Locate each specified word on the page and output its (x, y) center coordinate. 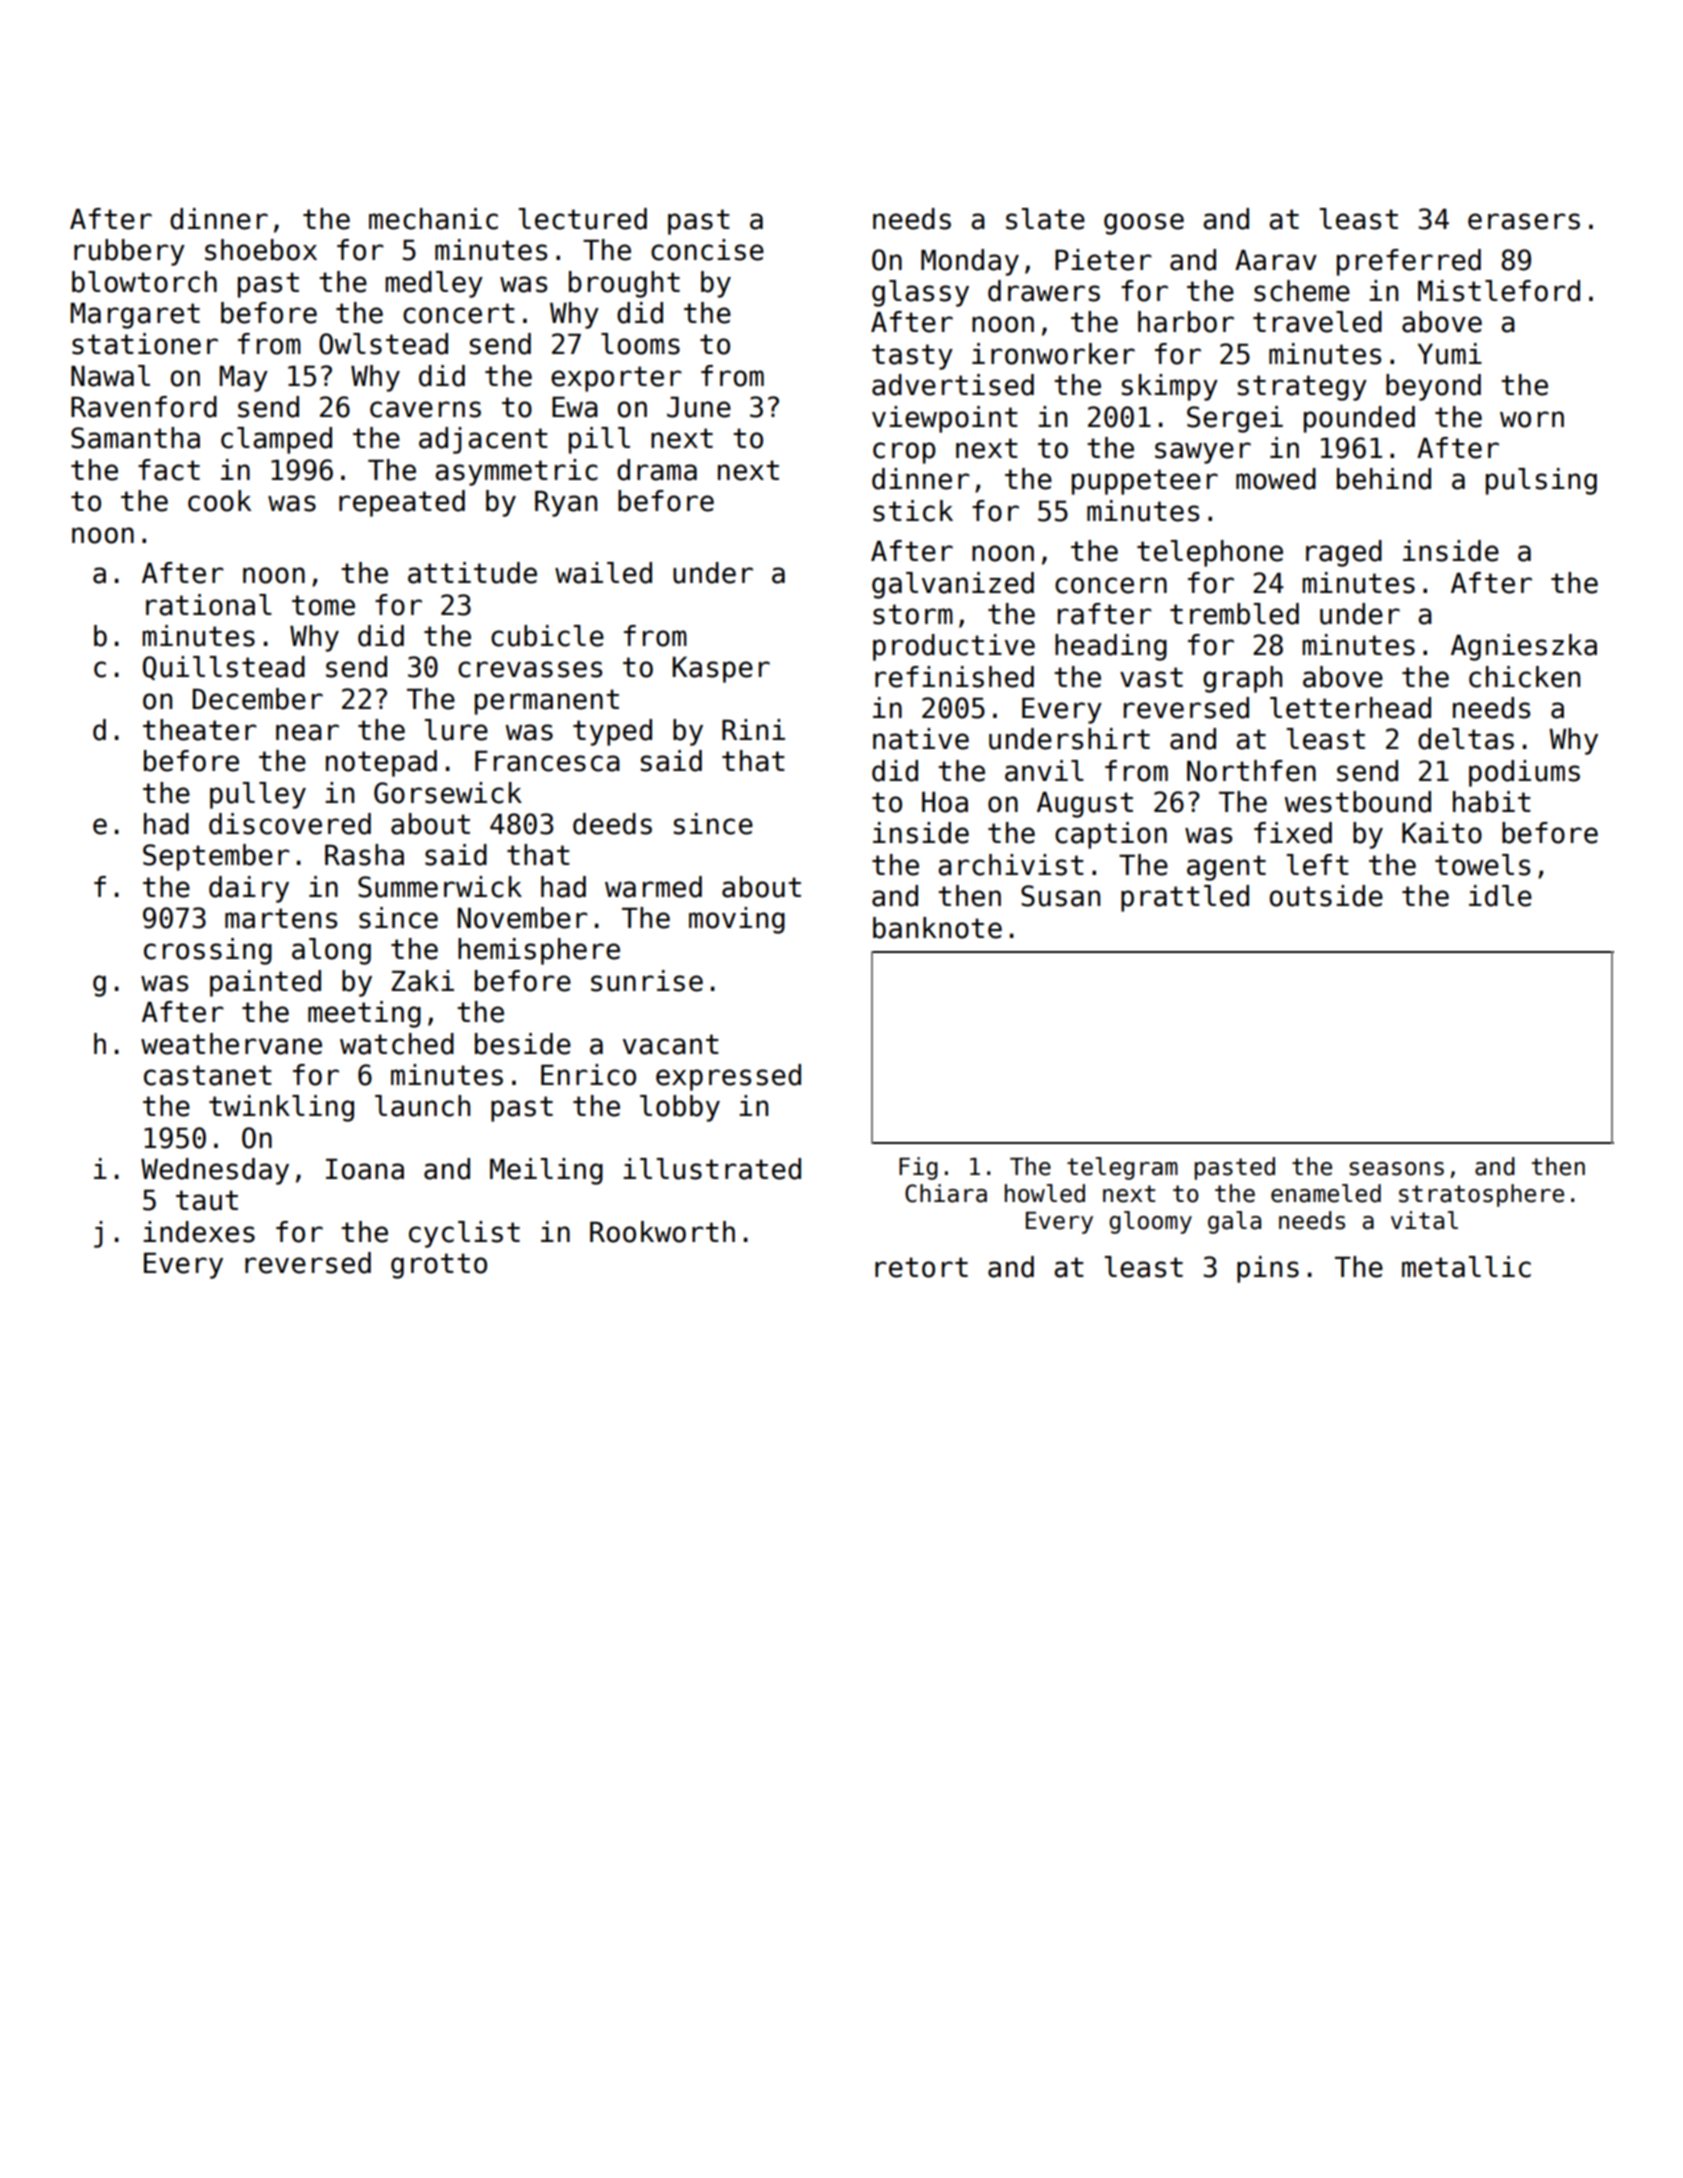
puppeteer (1145, 482)
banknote (937, 928)
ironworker (1053, 354)
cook (219, 501)
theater (200, 730)
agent (1226, 868)
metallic (1466, 1267)
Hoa (945, 802)
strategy (1302, 388)
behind (1384, 479)
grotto (439, 1266)
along (331, 951)
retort (921, 1267)
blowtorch (144, 282)
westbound (1357, 802)
